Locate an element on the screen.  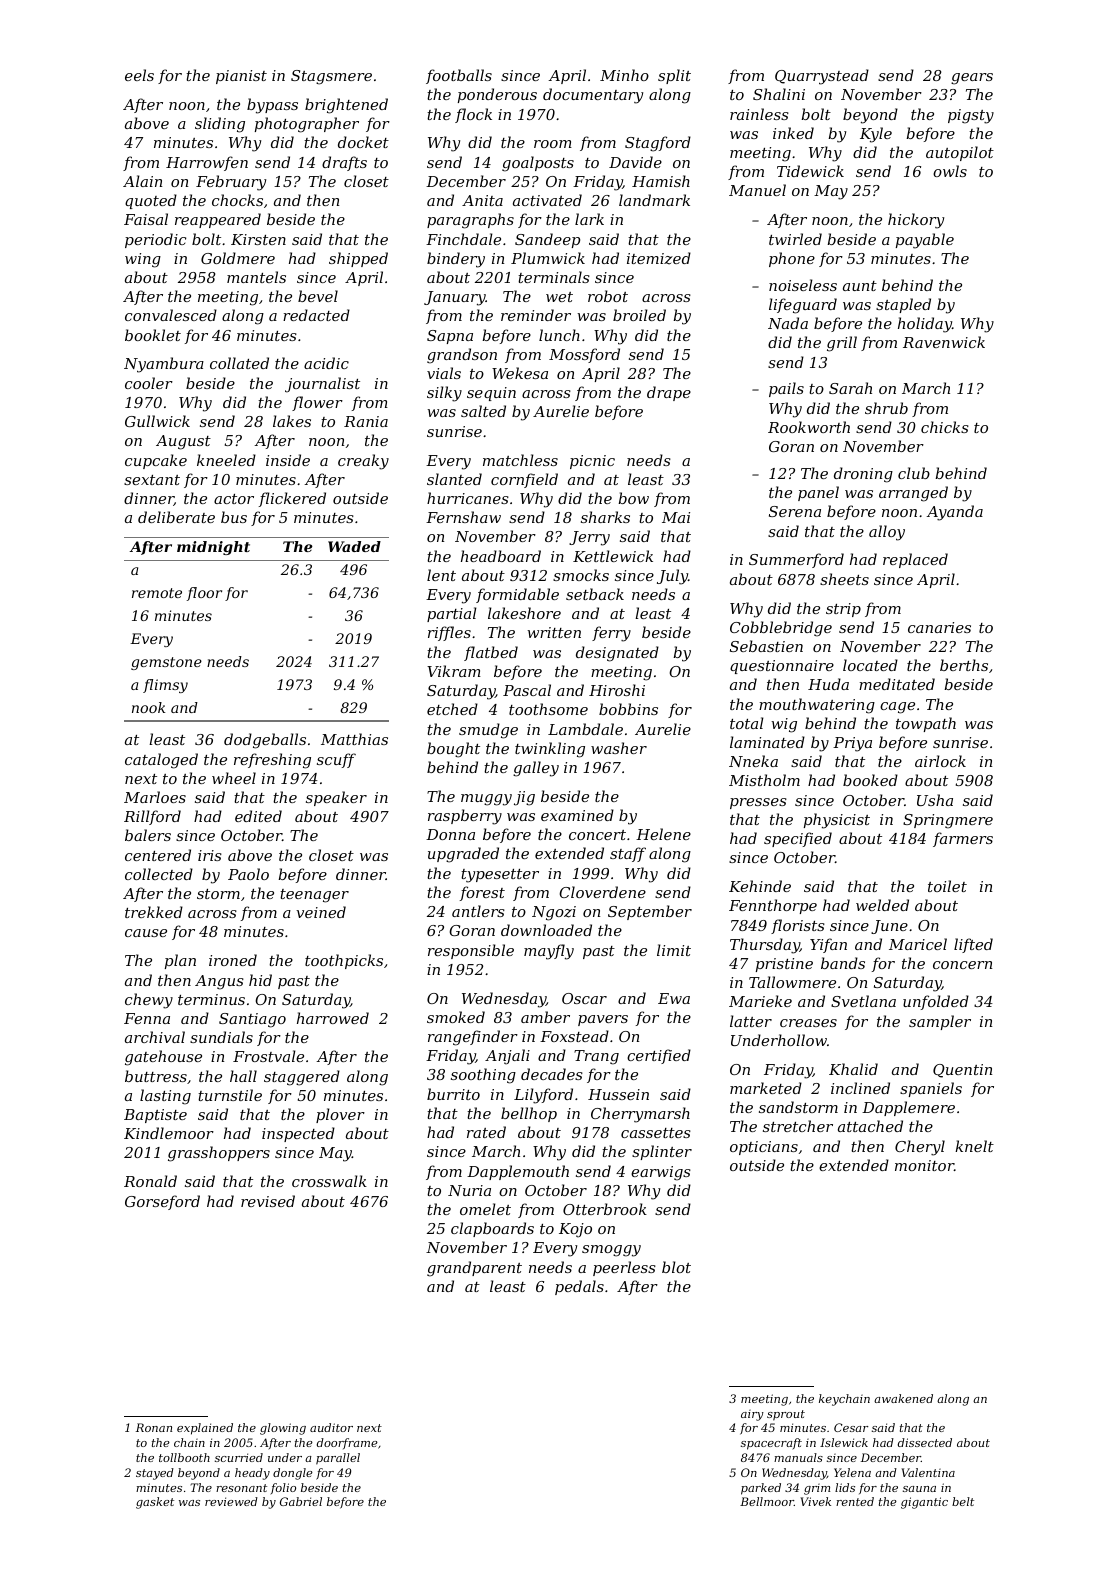
questionnaire is located at coordinates (782, 667).
